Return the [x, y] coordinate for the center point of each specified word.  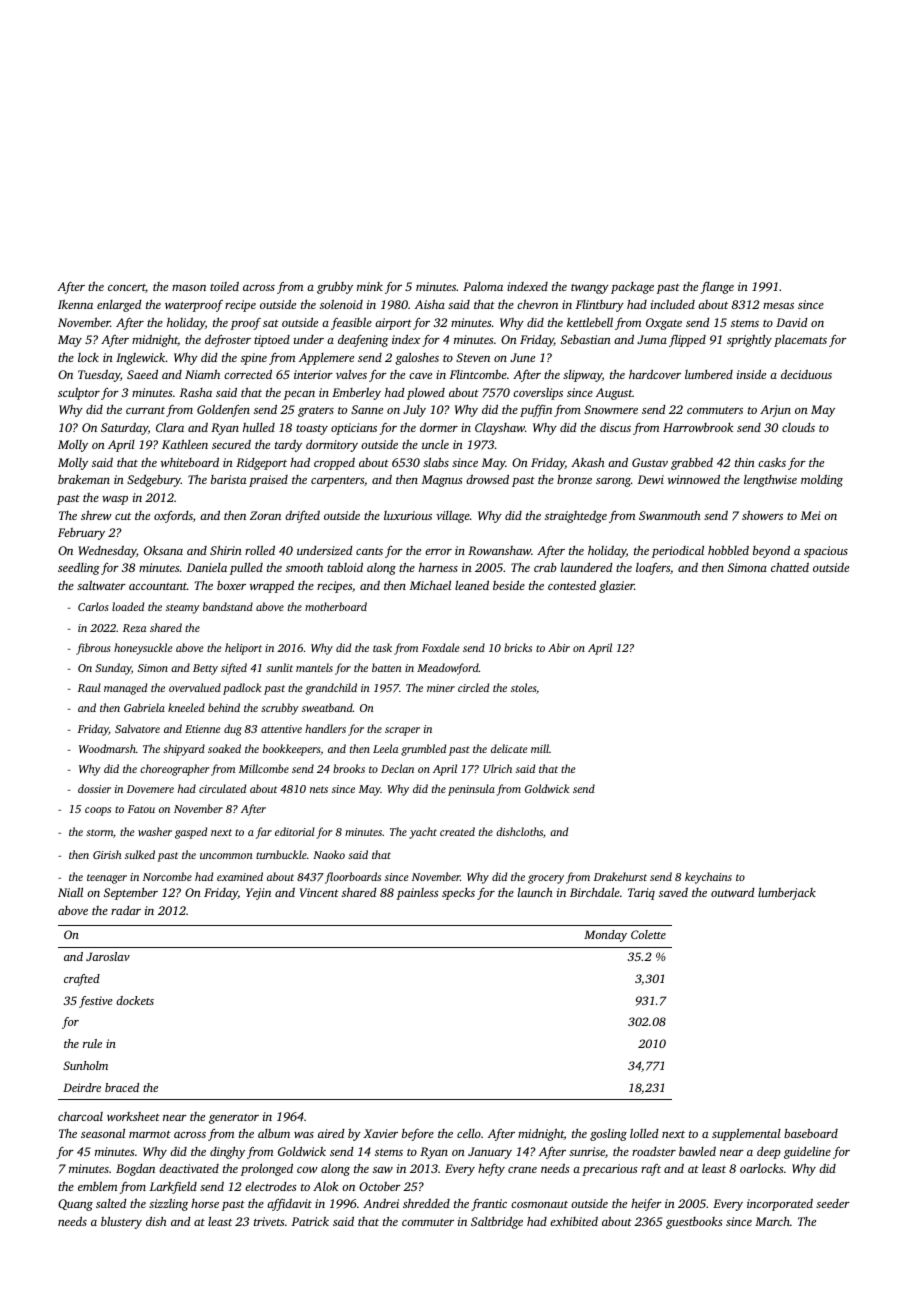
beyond [771, 551]
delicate [509, 748]
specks [458, 894]
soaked [224, 748]
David [792, 322]
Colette [648, 934]
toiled [224, 286]
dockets [135, 1000]
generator [234, 1119]
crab [545, 567]
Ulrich [497, 768]
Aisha [430, 304]
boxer [231, 585]
